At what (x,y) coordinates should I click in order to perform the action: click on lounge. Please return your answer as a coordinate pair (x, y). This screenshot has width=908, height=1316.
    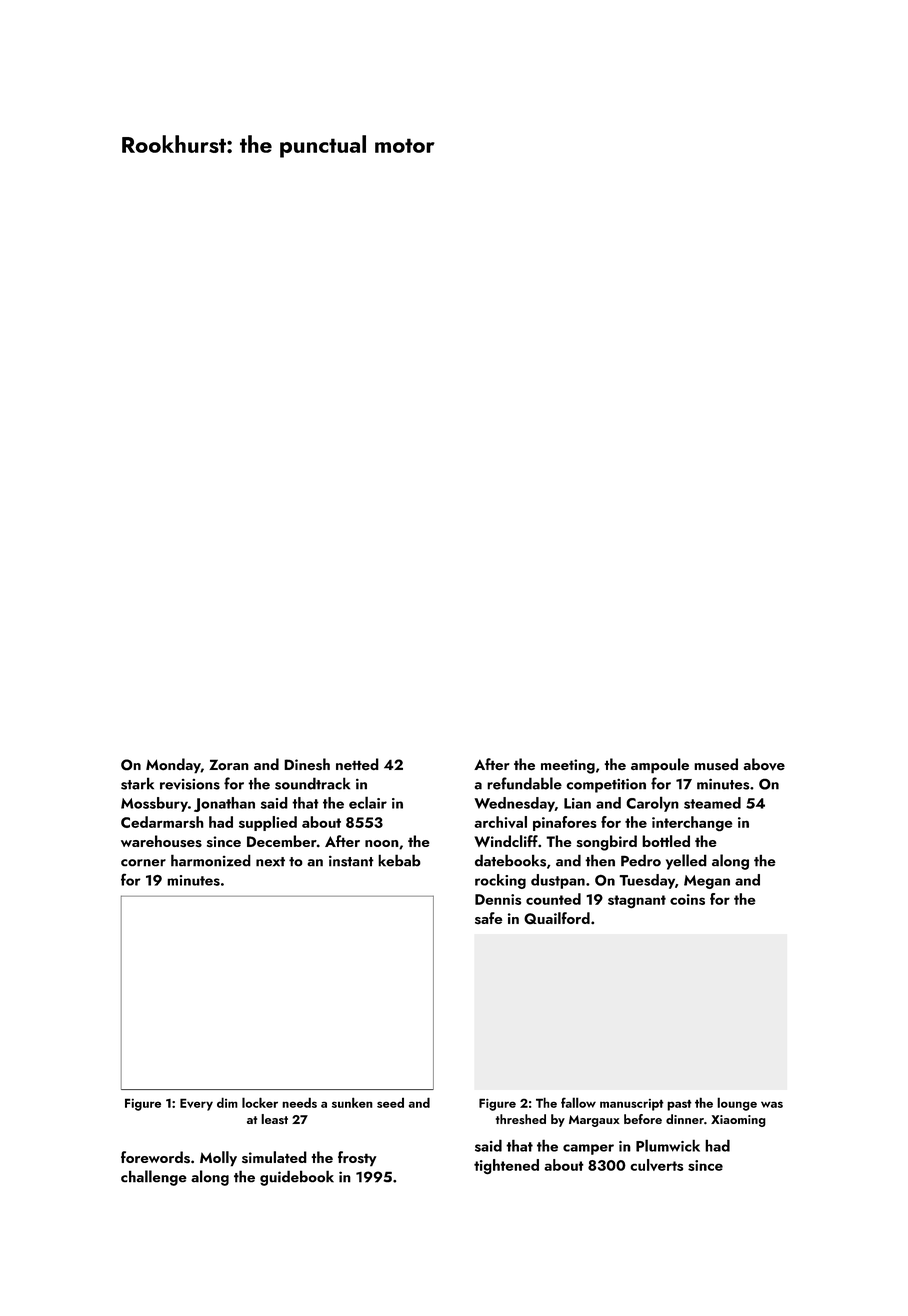
    Looking at the image, I should click on (737, 1104).
